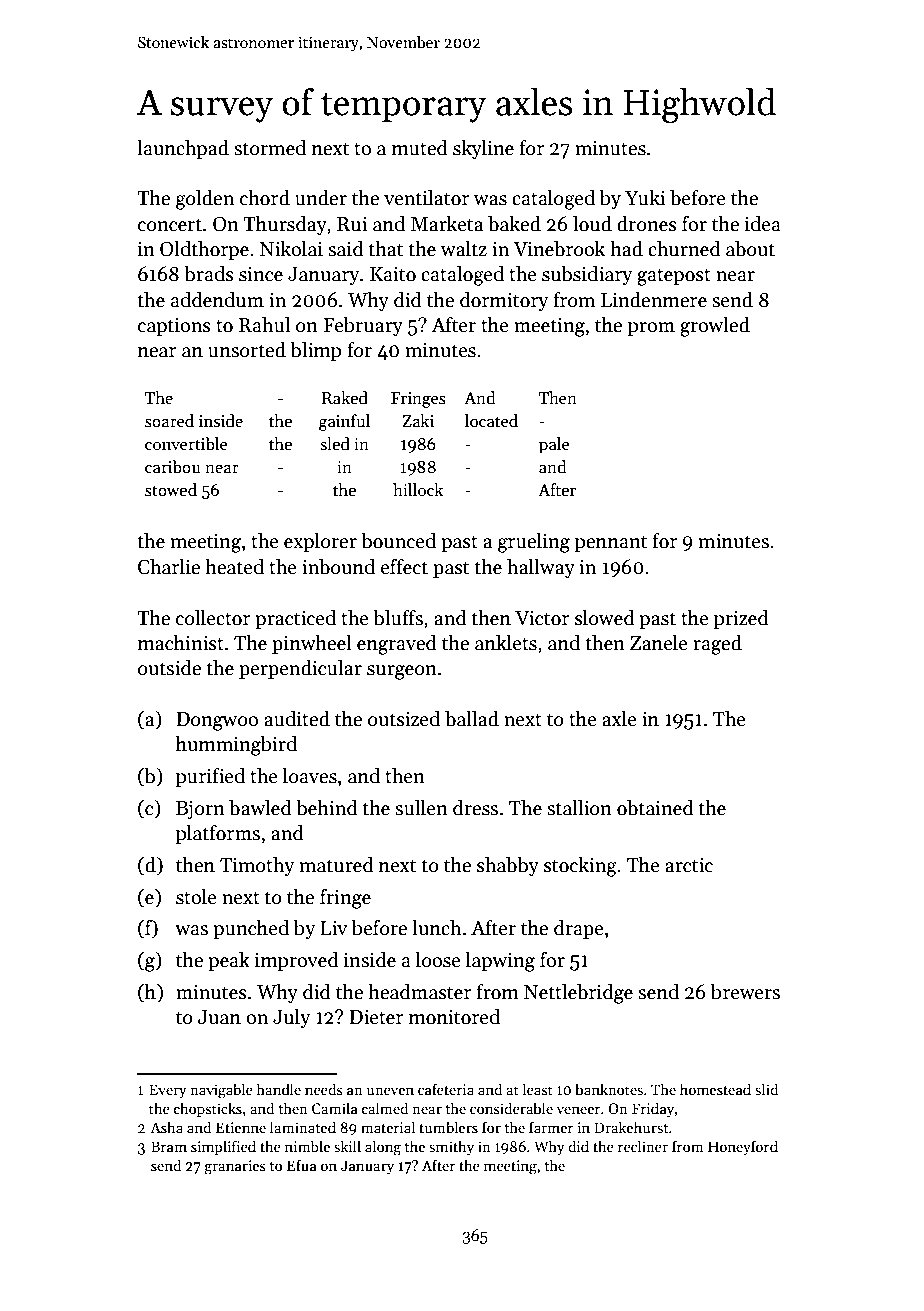 Image resolution: width=924 pixels, height=1311 pixels. I want to click on Rui, so click(352, 224).
